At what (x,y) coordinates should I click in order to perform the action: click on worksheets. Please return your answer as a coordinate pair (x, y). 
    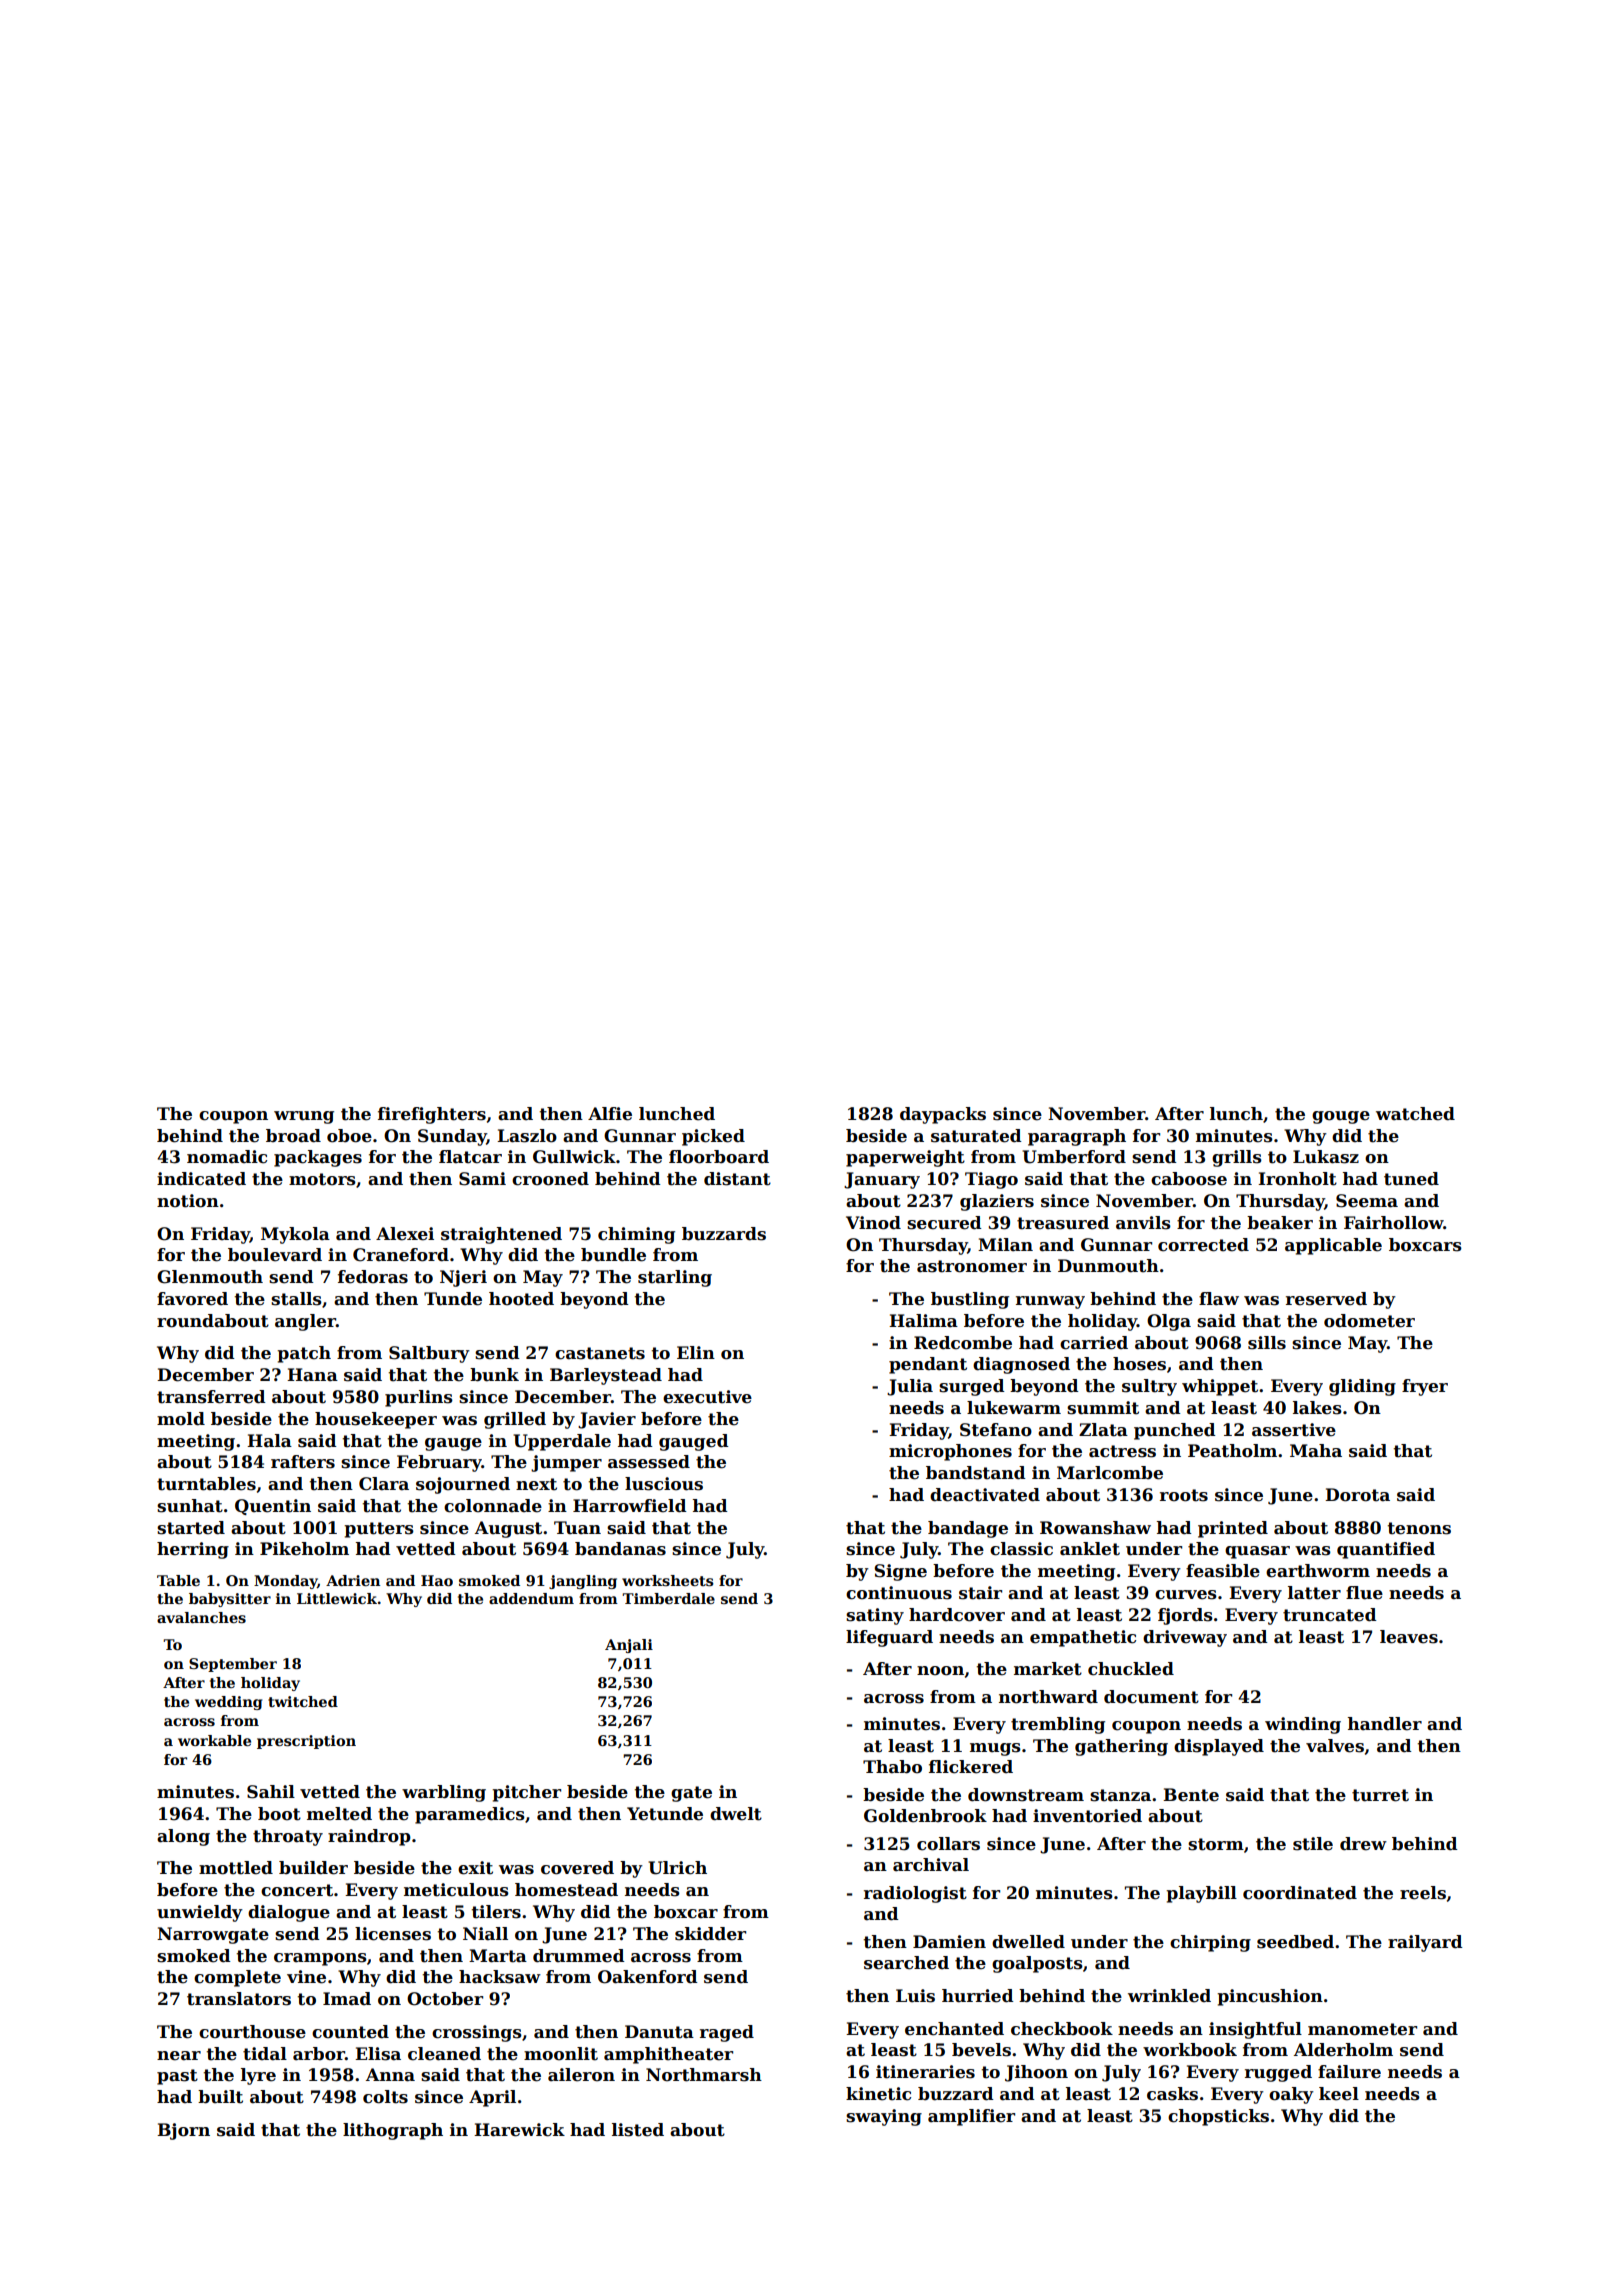
    Looking at the image, I should click on (668, 1580).
